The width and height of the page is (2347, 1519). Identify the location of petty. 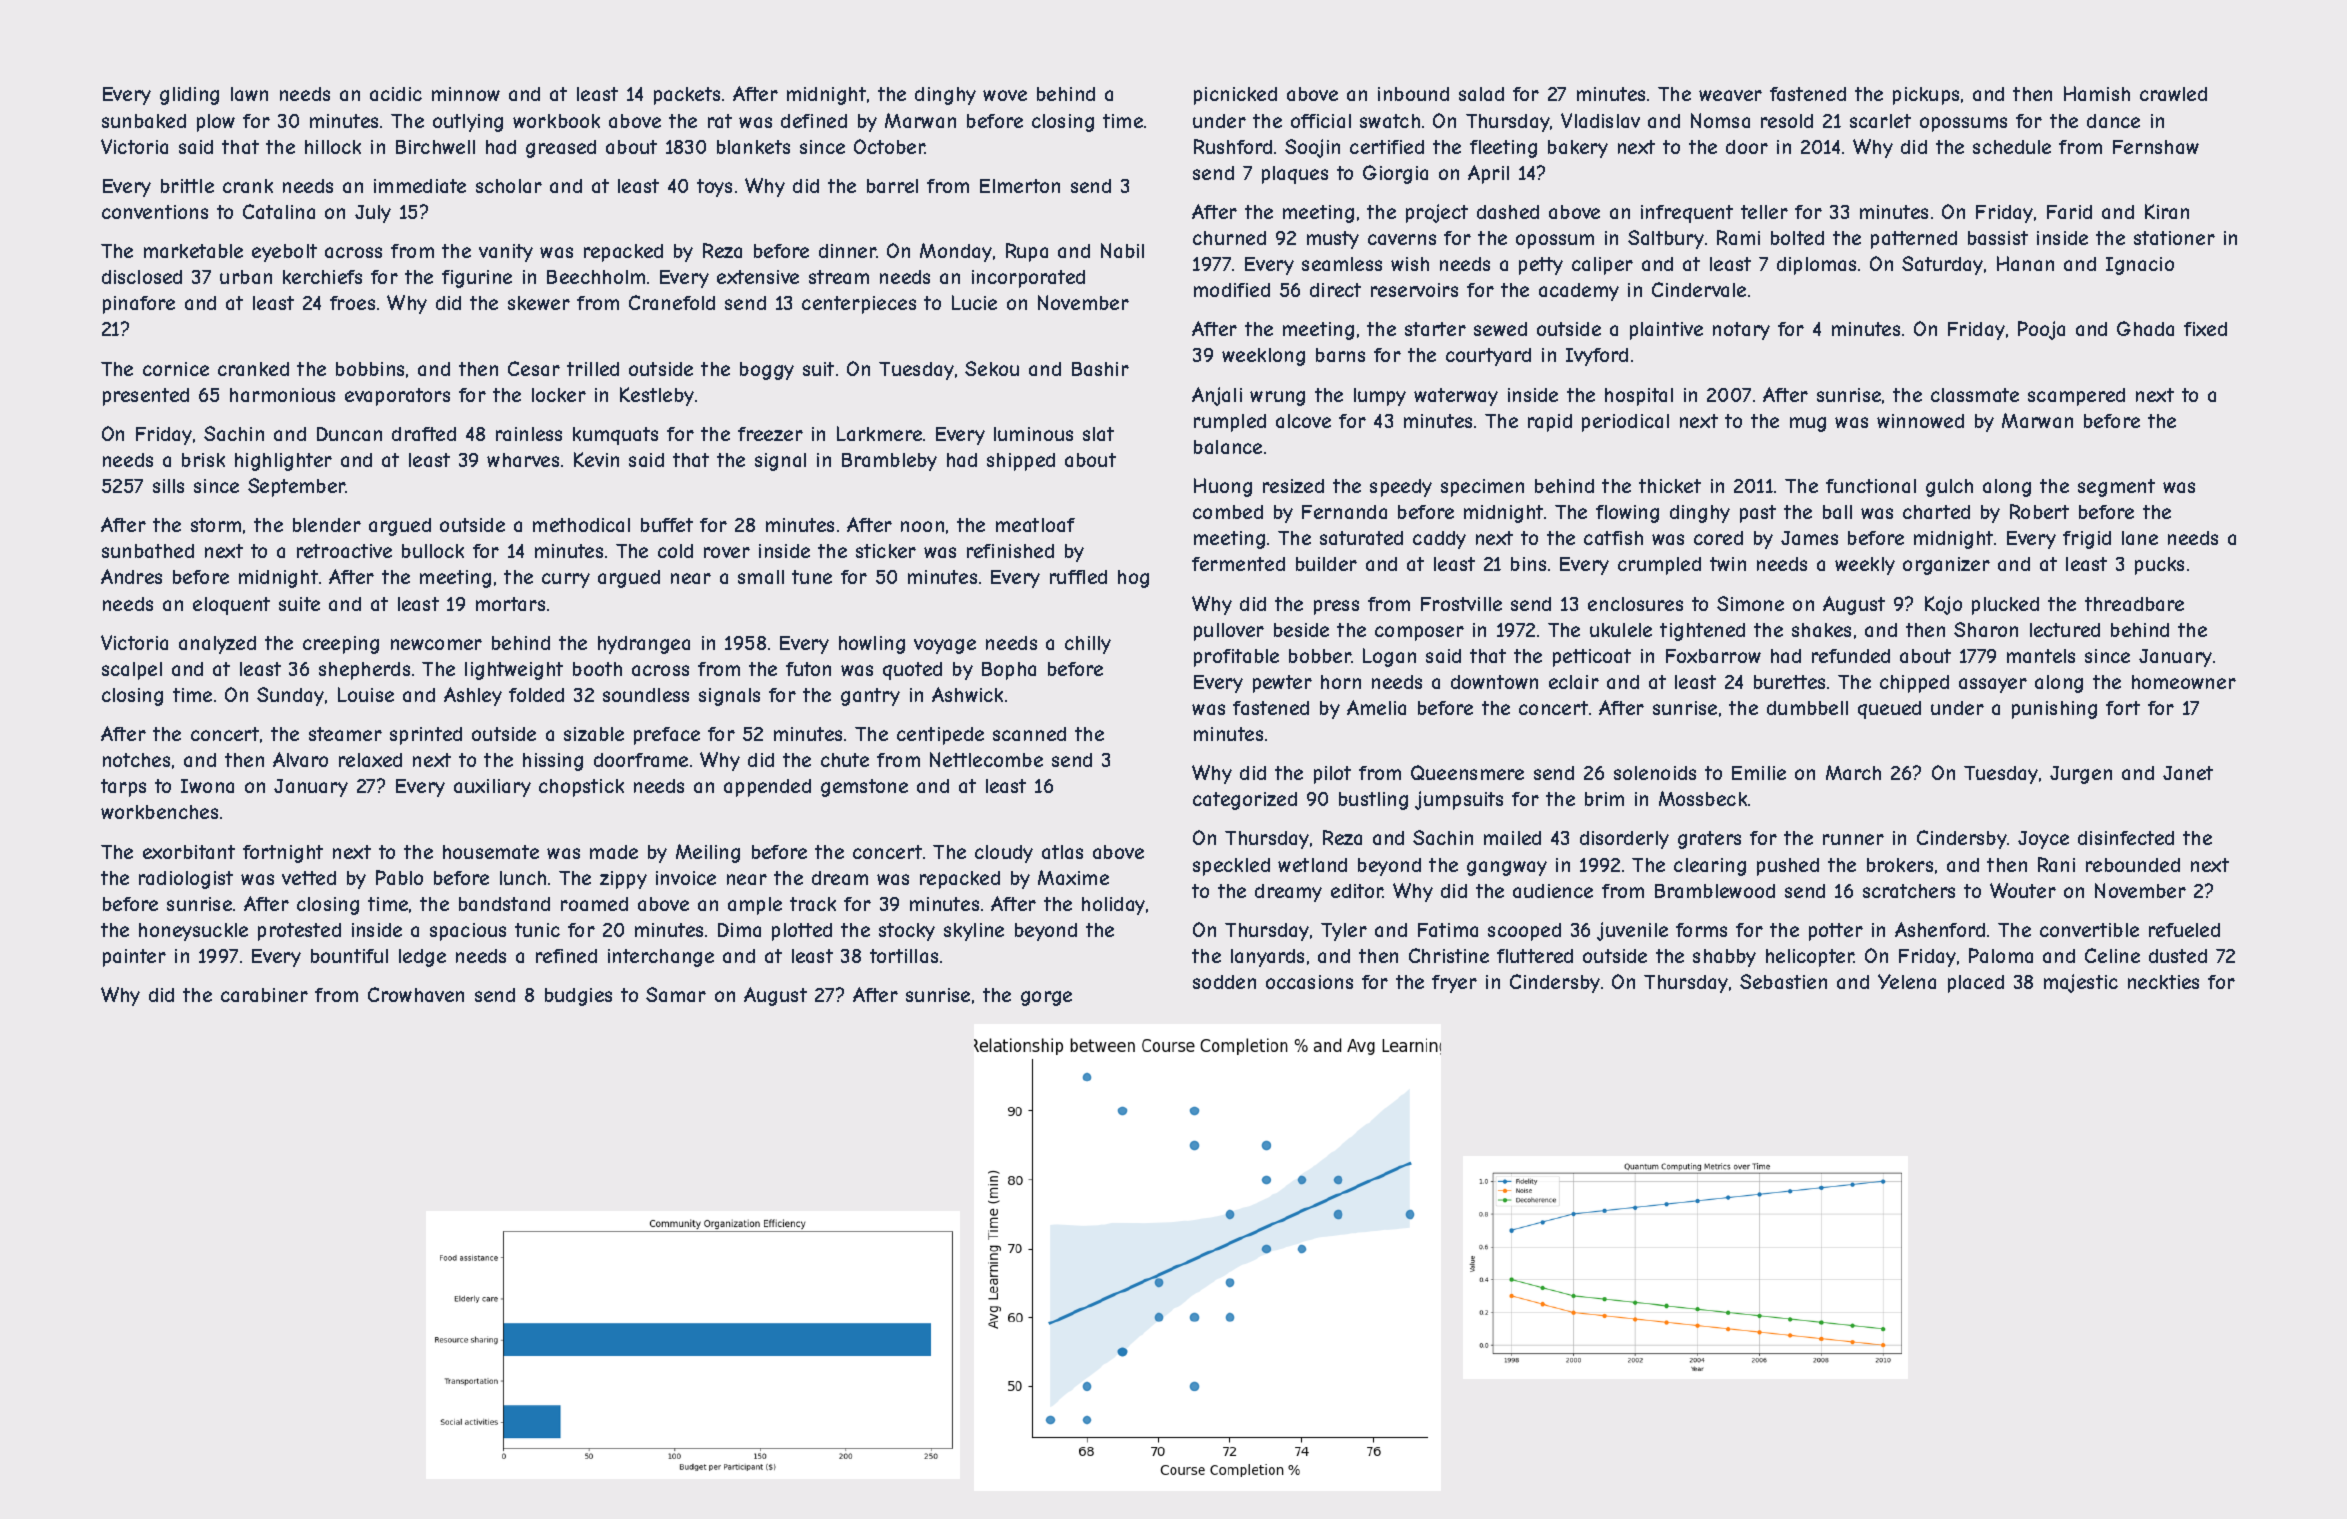
(1541, 266).
